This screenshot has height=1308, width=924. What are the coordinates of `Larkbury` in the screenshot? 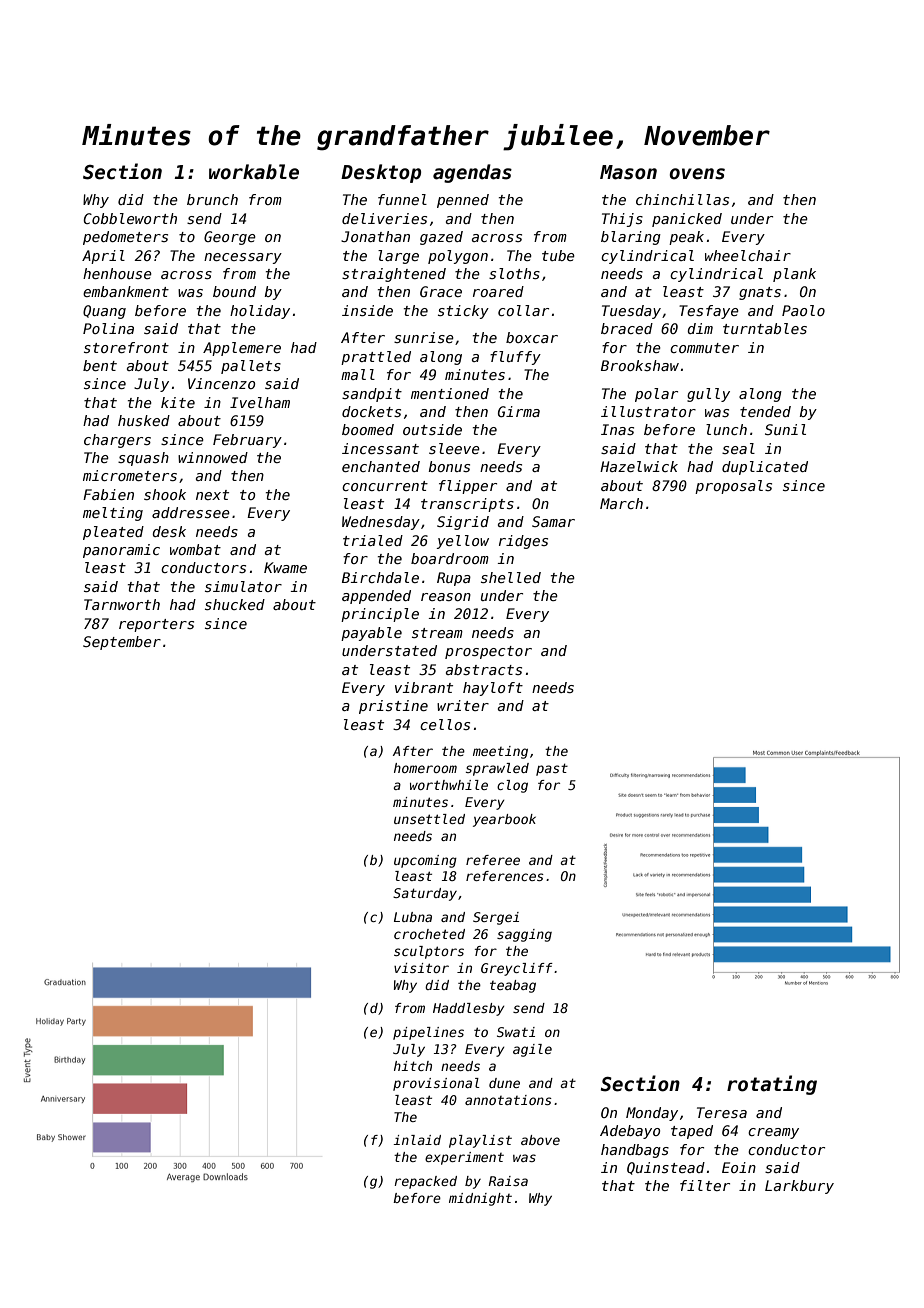 It's located at (799, 1187).
